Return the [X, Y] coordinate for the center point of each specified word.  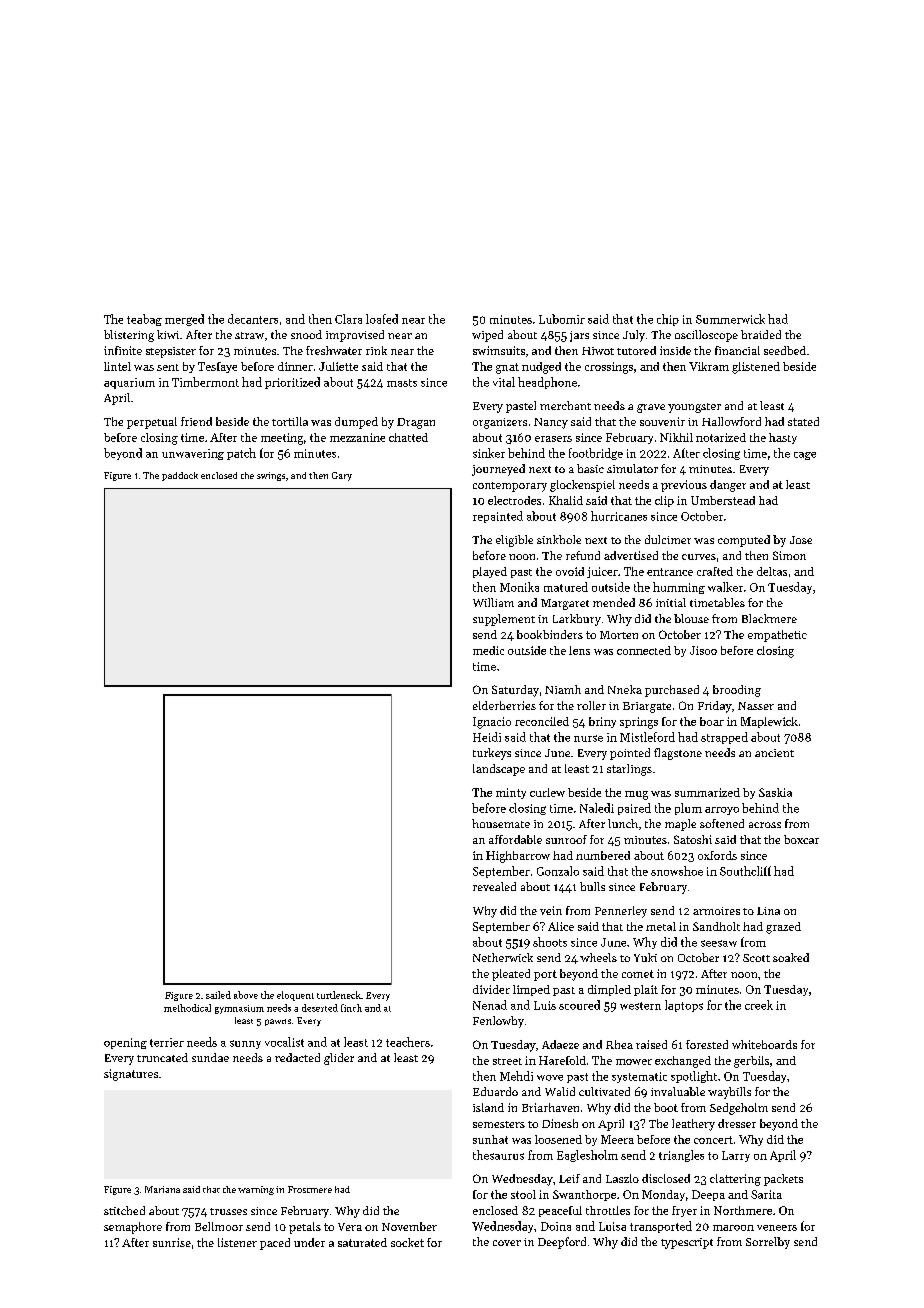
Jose [801, 540]
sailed [218, 995]
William [493, 602]
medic [488, 650]
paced [275, 1244]
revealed [494, 886]
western [640, 1006]
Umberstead [723, 500]
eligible [514, 541]
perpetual [152, 423]
